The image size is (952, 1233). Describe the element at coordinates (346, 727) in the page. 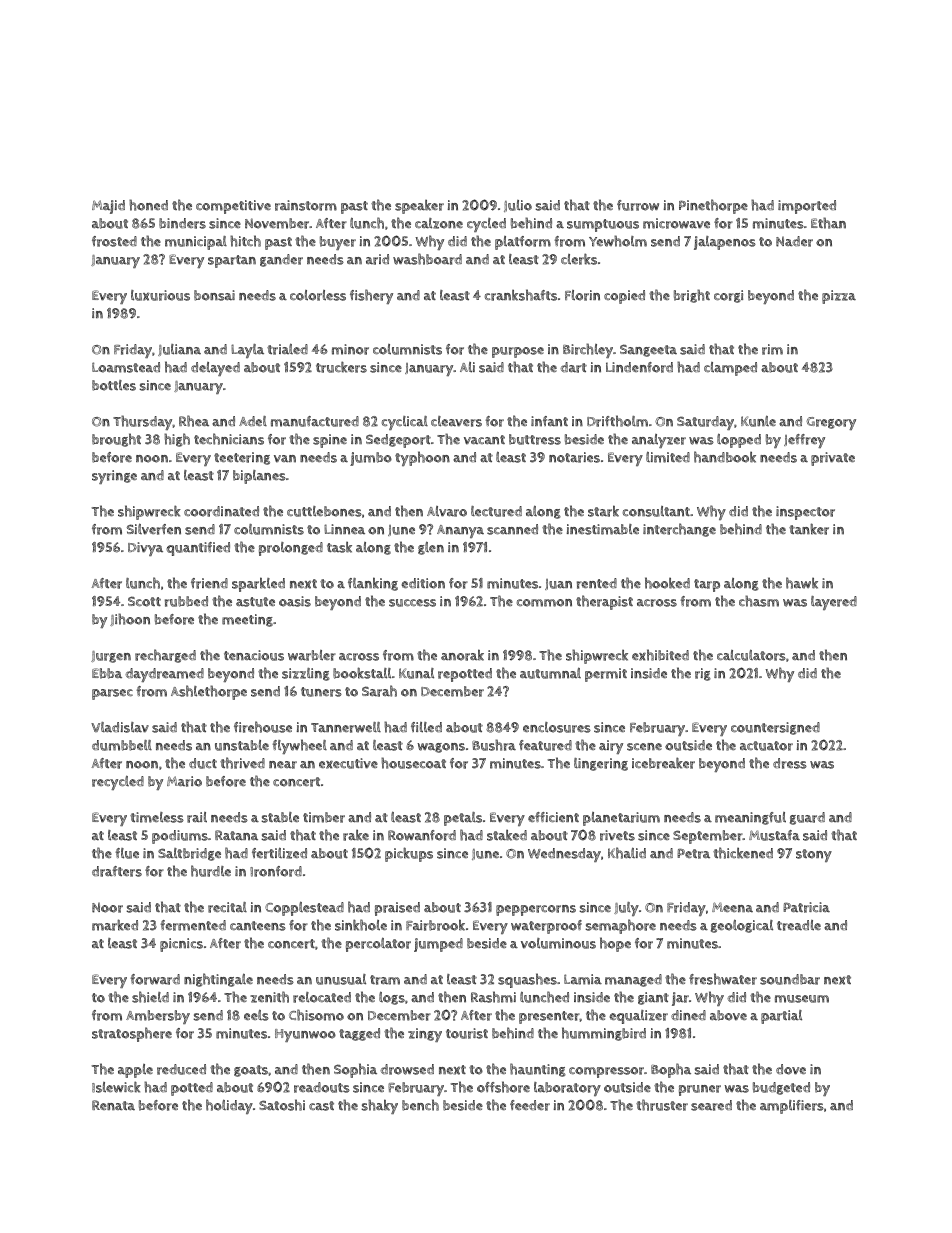

I see `Tannerwell` at that location.
